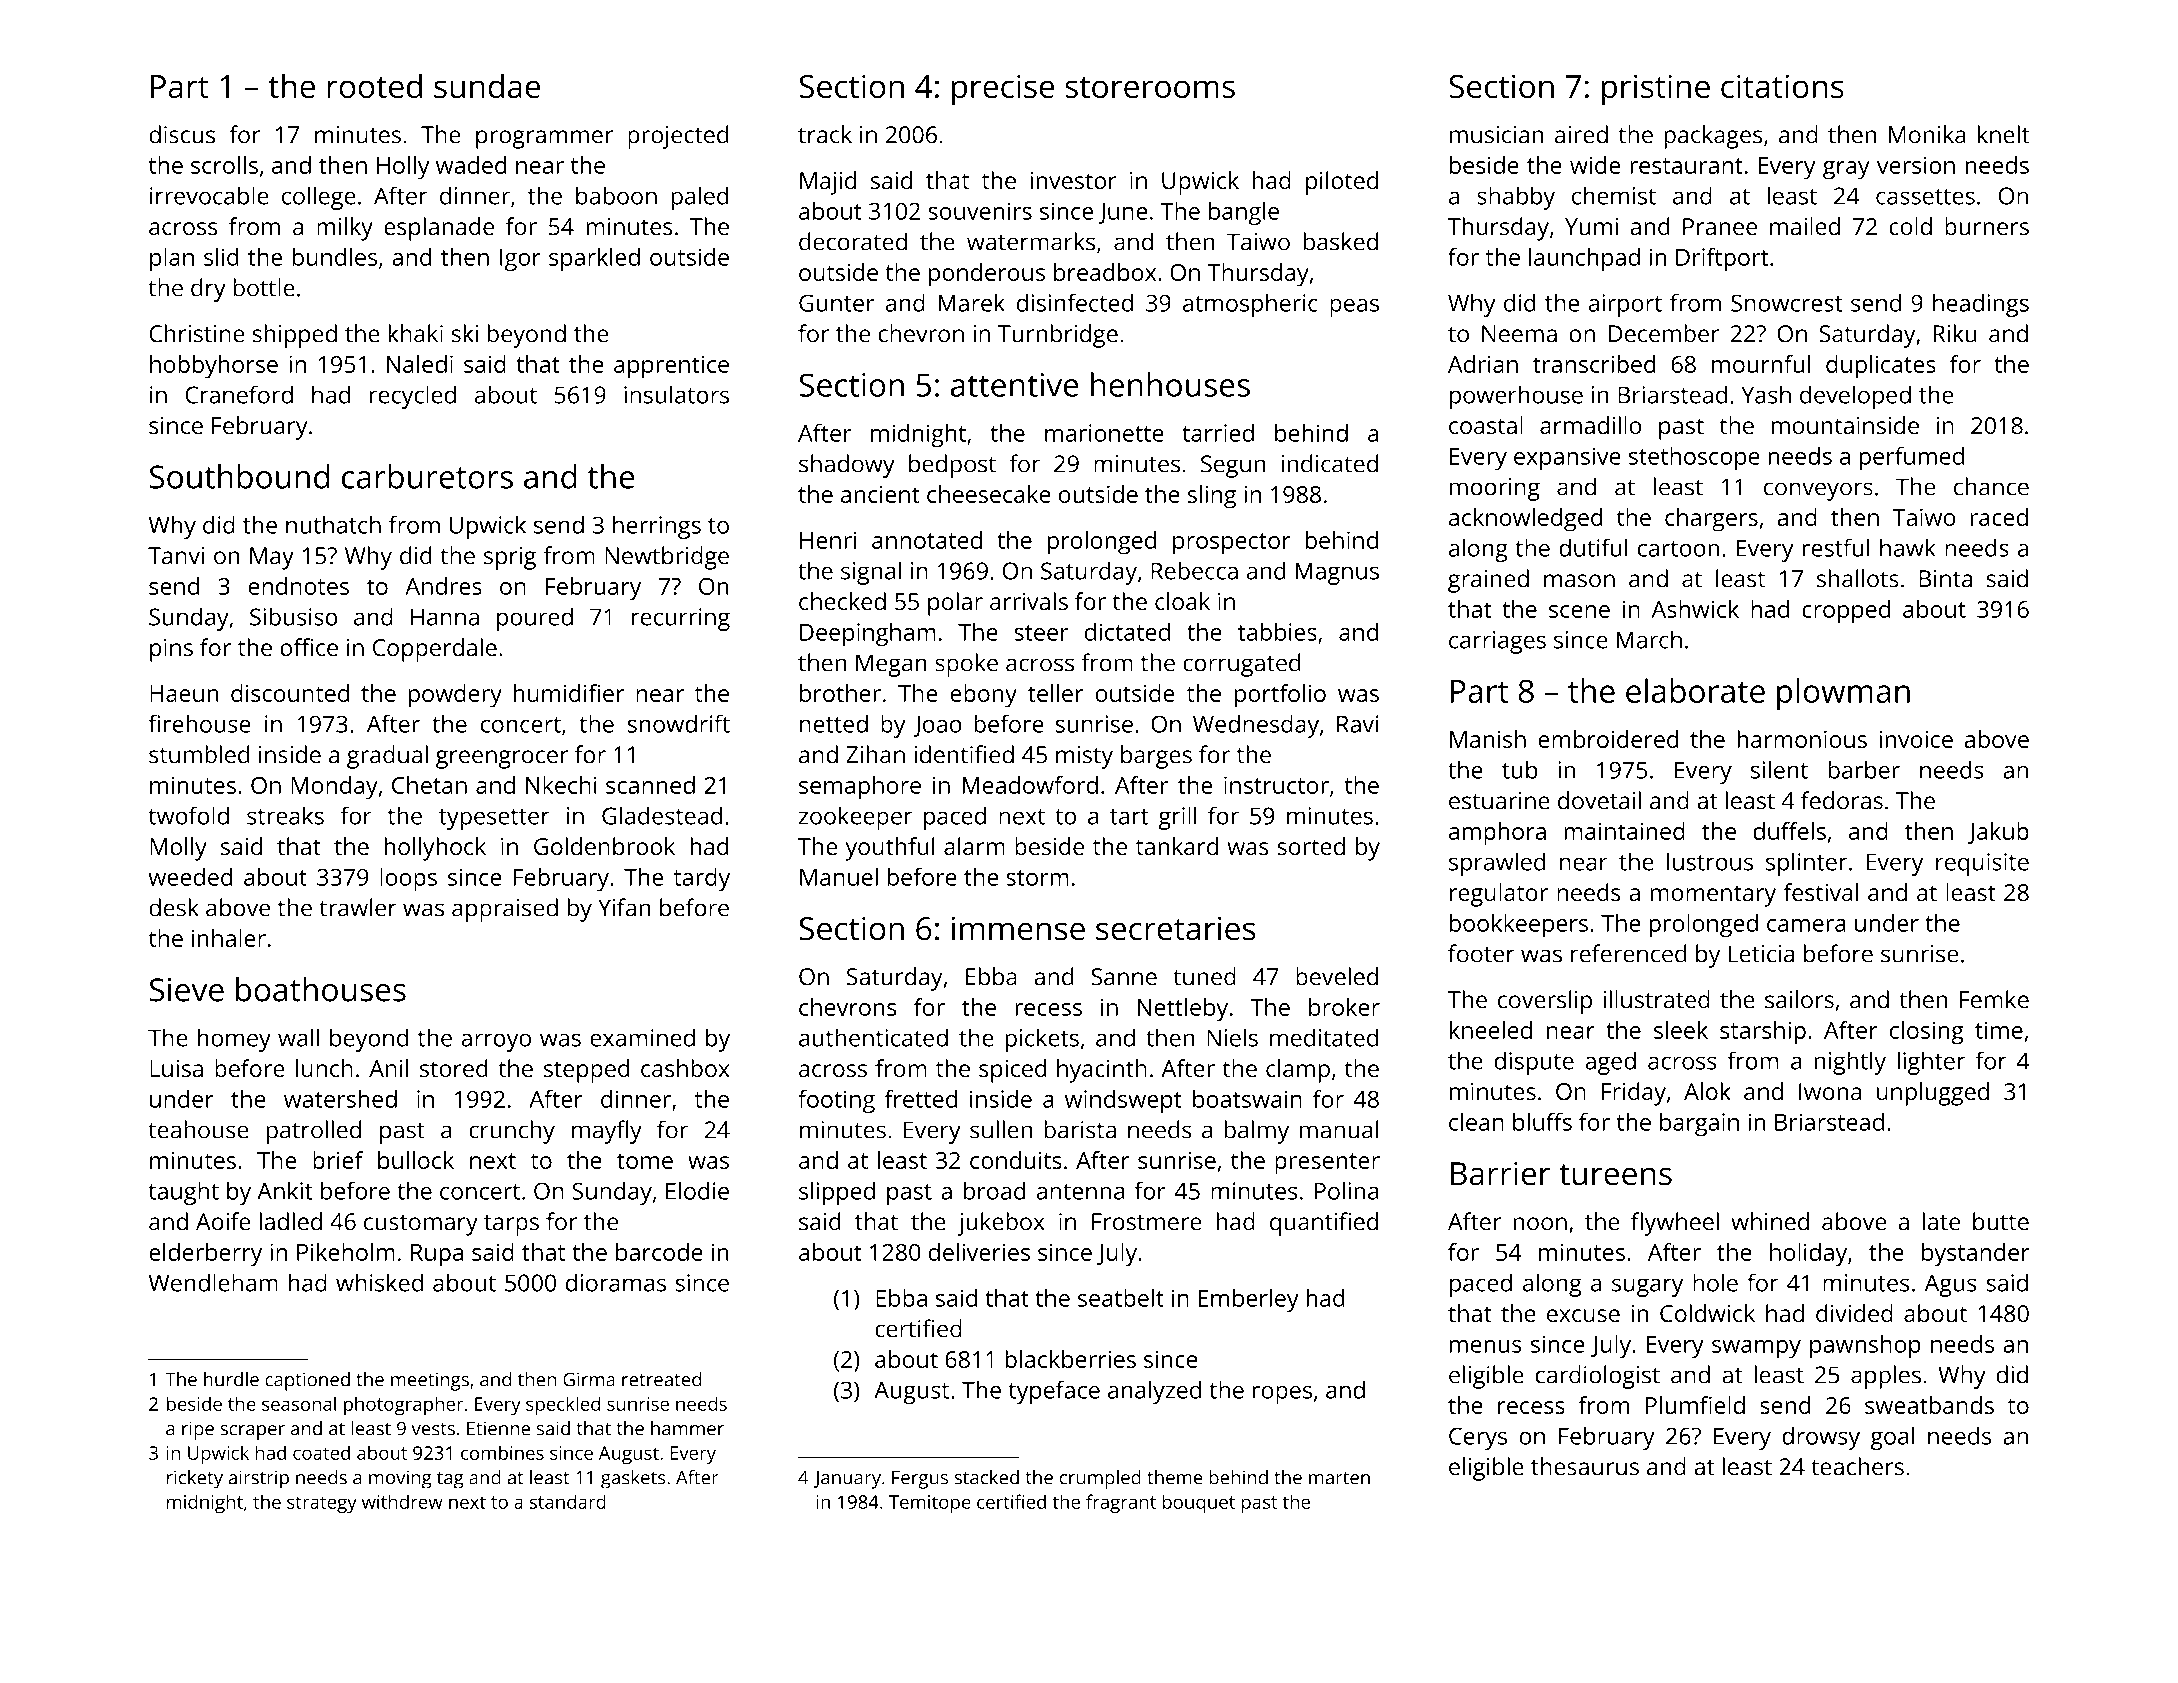 The width and height of the screenshot is (2178, 1683). I want to click on Luisa, so click(176, 1068).
